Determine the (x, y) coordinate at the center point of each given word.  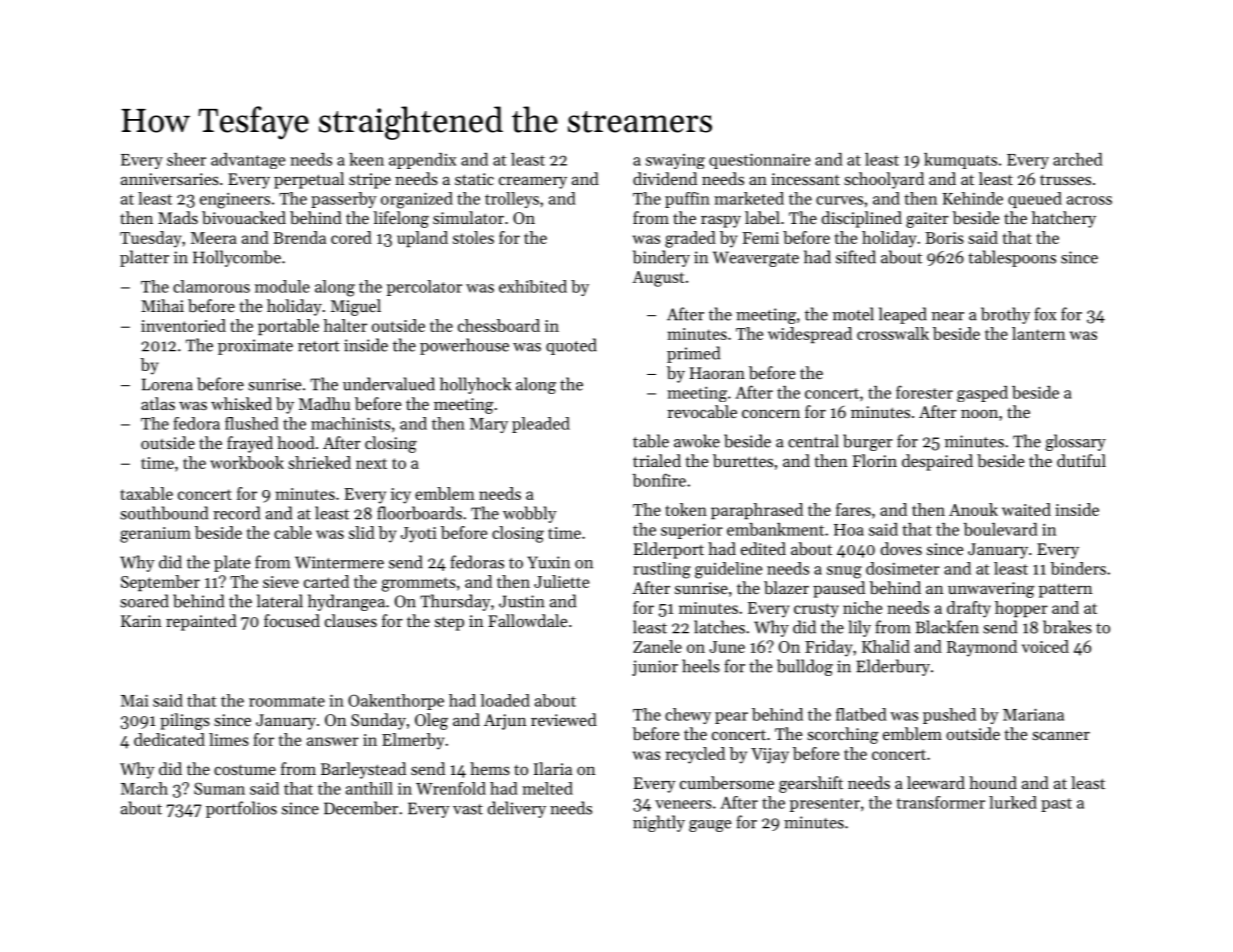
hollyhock (475, 385)
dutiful (1081, 460)
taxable (147, 493)
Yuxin (548, 562)
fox (1045, 314)
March (144, 788)
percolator (424, 288)
